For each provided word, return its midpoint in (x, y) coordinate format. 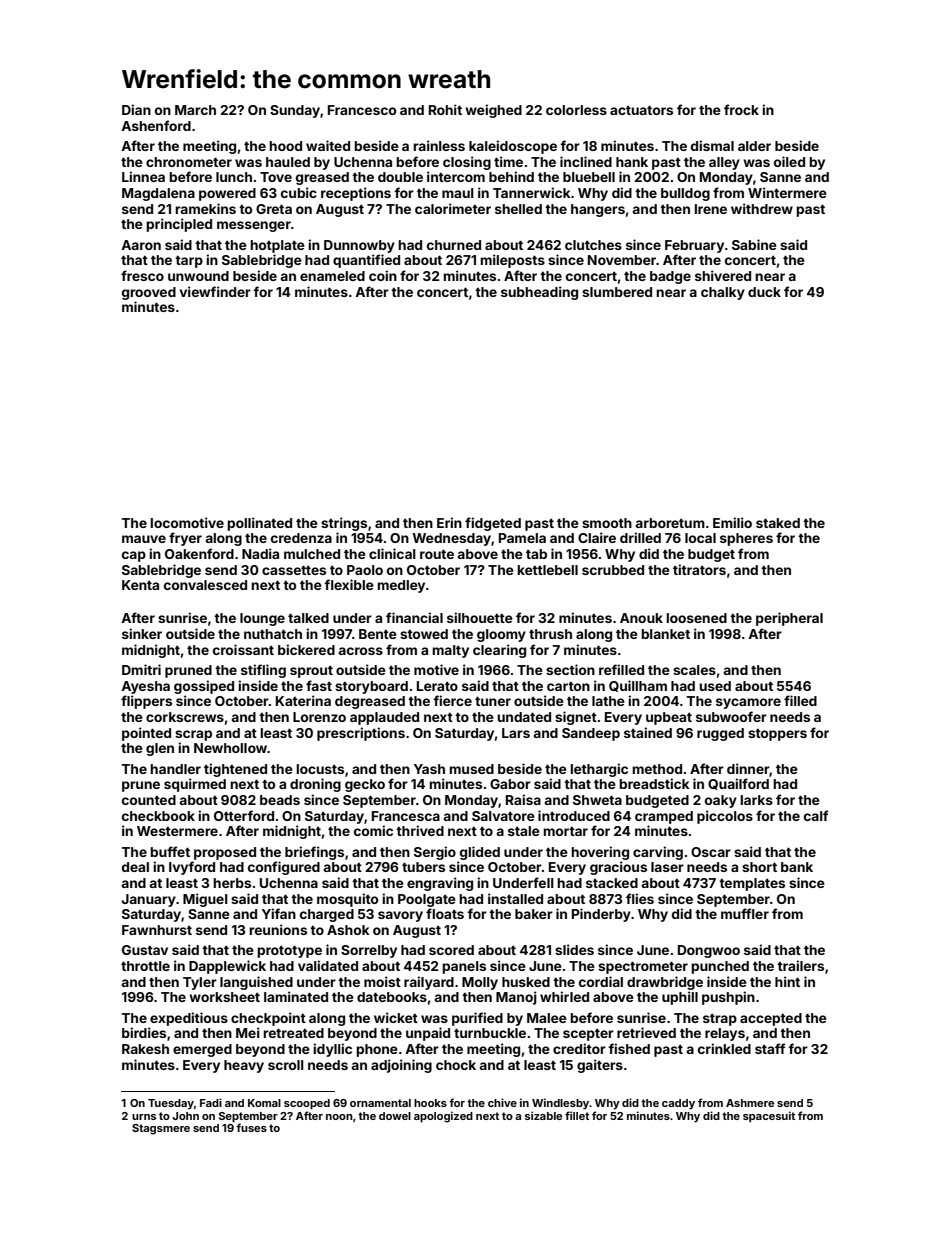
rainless (439, 145)
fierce (452, 700)
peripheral (789, 619)
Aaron (141, 245)
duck (764, 292)
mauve (144, 539)
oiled (789, 161)
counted (149, 800)
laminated (296, 996)
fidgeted (493, 524)
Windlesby (561, 1104)
